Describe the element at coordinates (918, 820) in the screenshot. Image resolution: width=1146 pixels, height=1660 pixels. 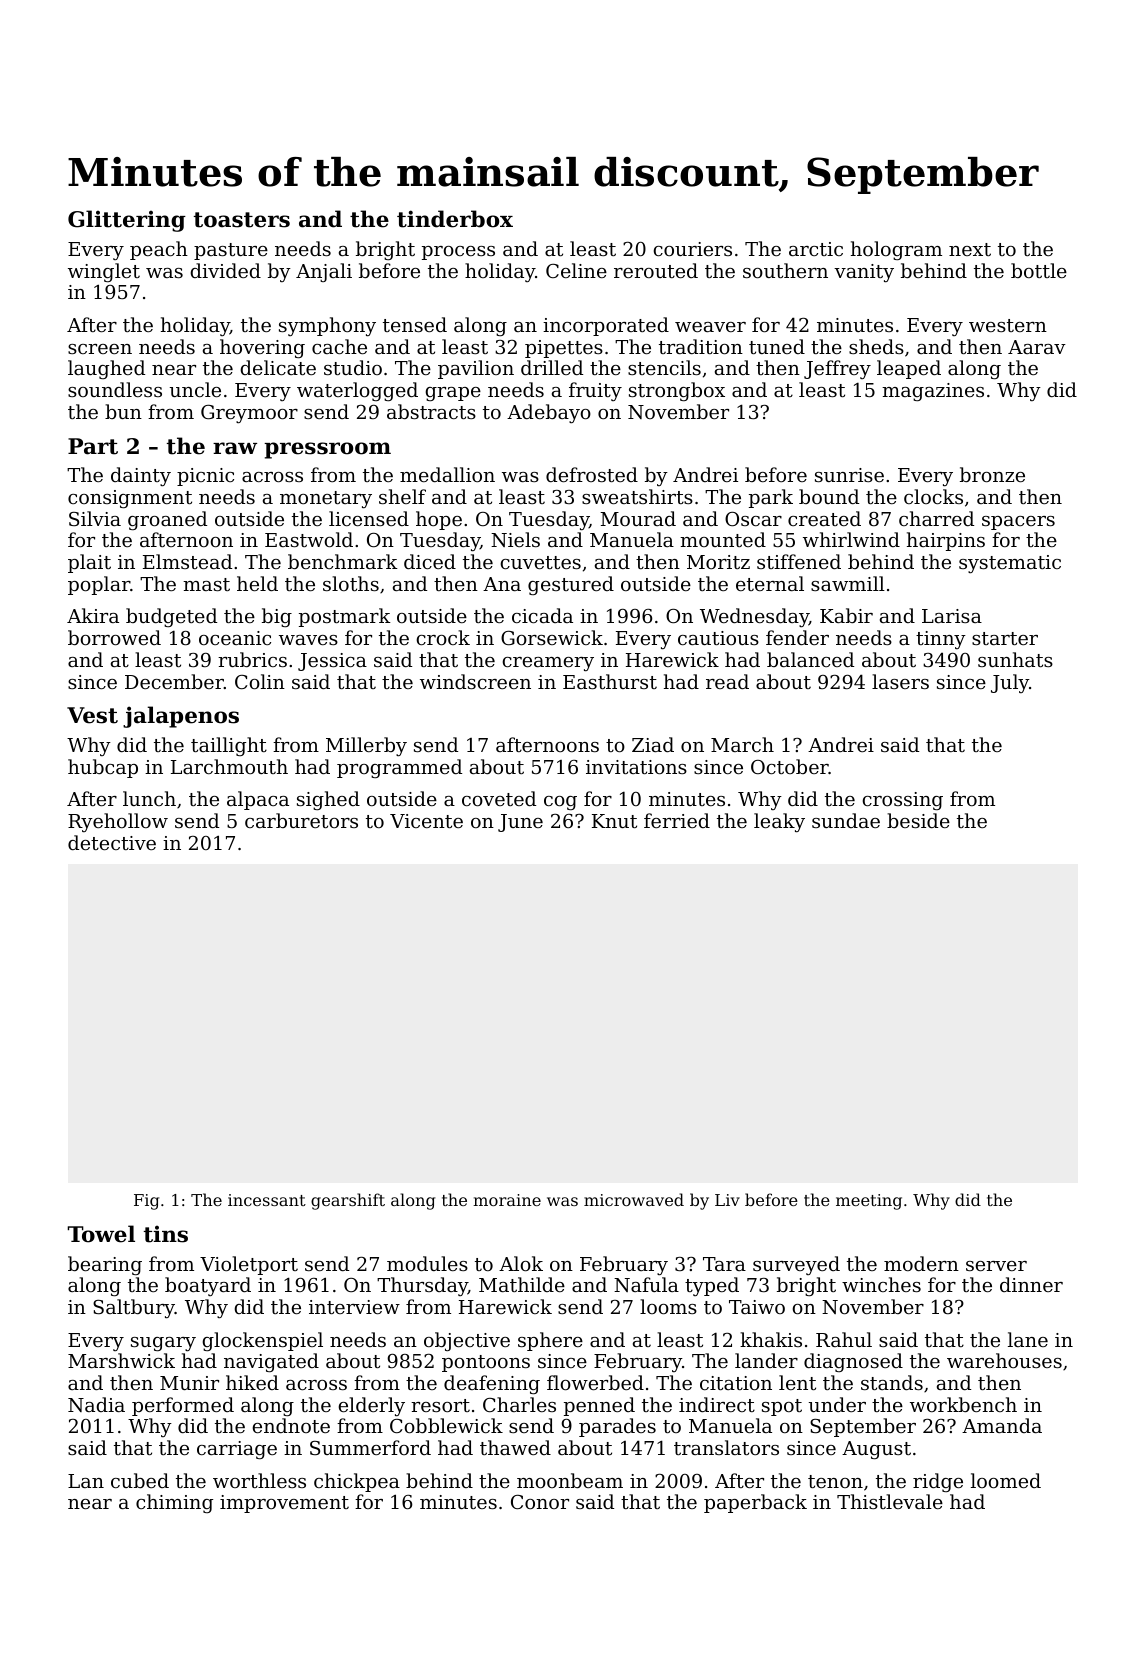
I see `beside` at that location.
